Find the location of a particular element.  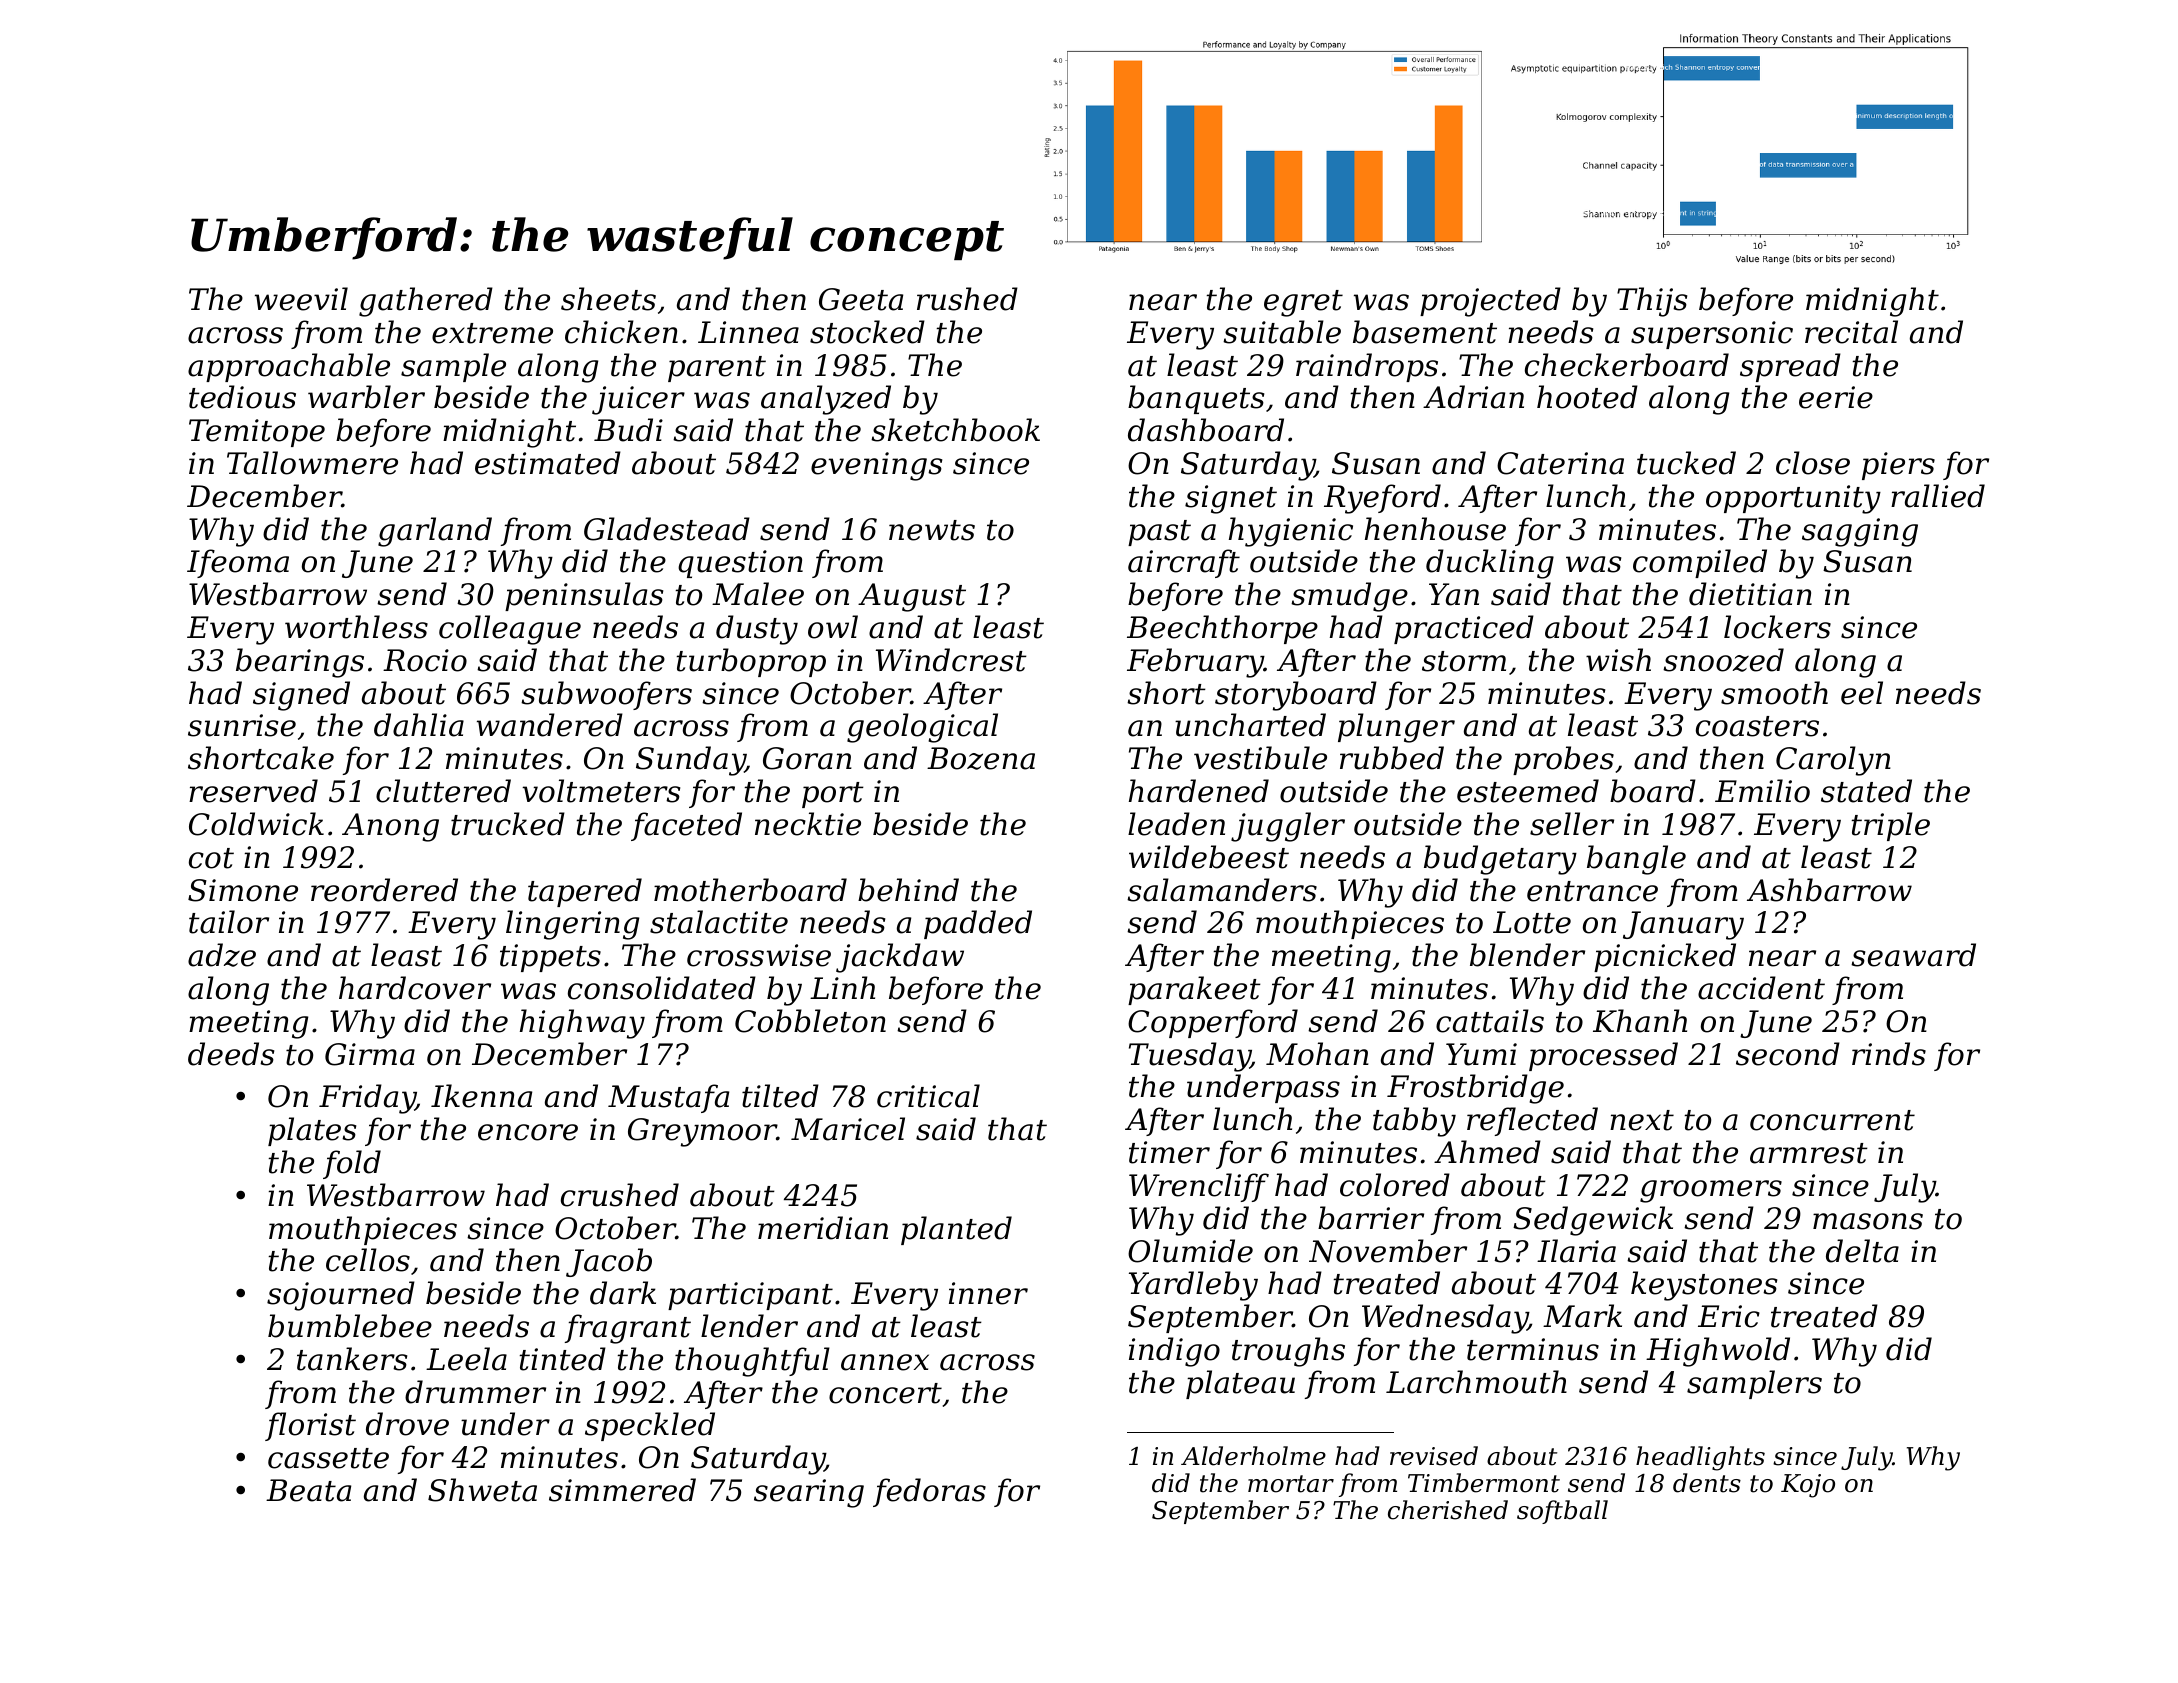

Bozena is located at coordinates (981, 758).
